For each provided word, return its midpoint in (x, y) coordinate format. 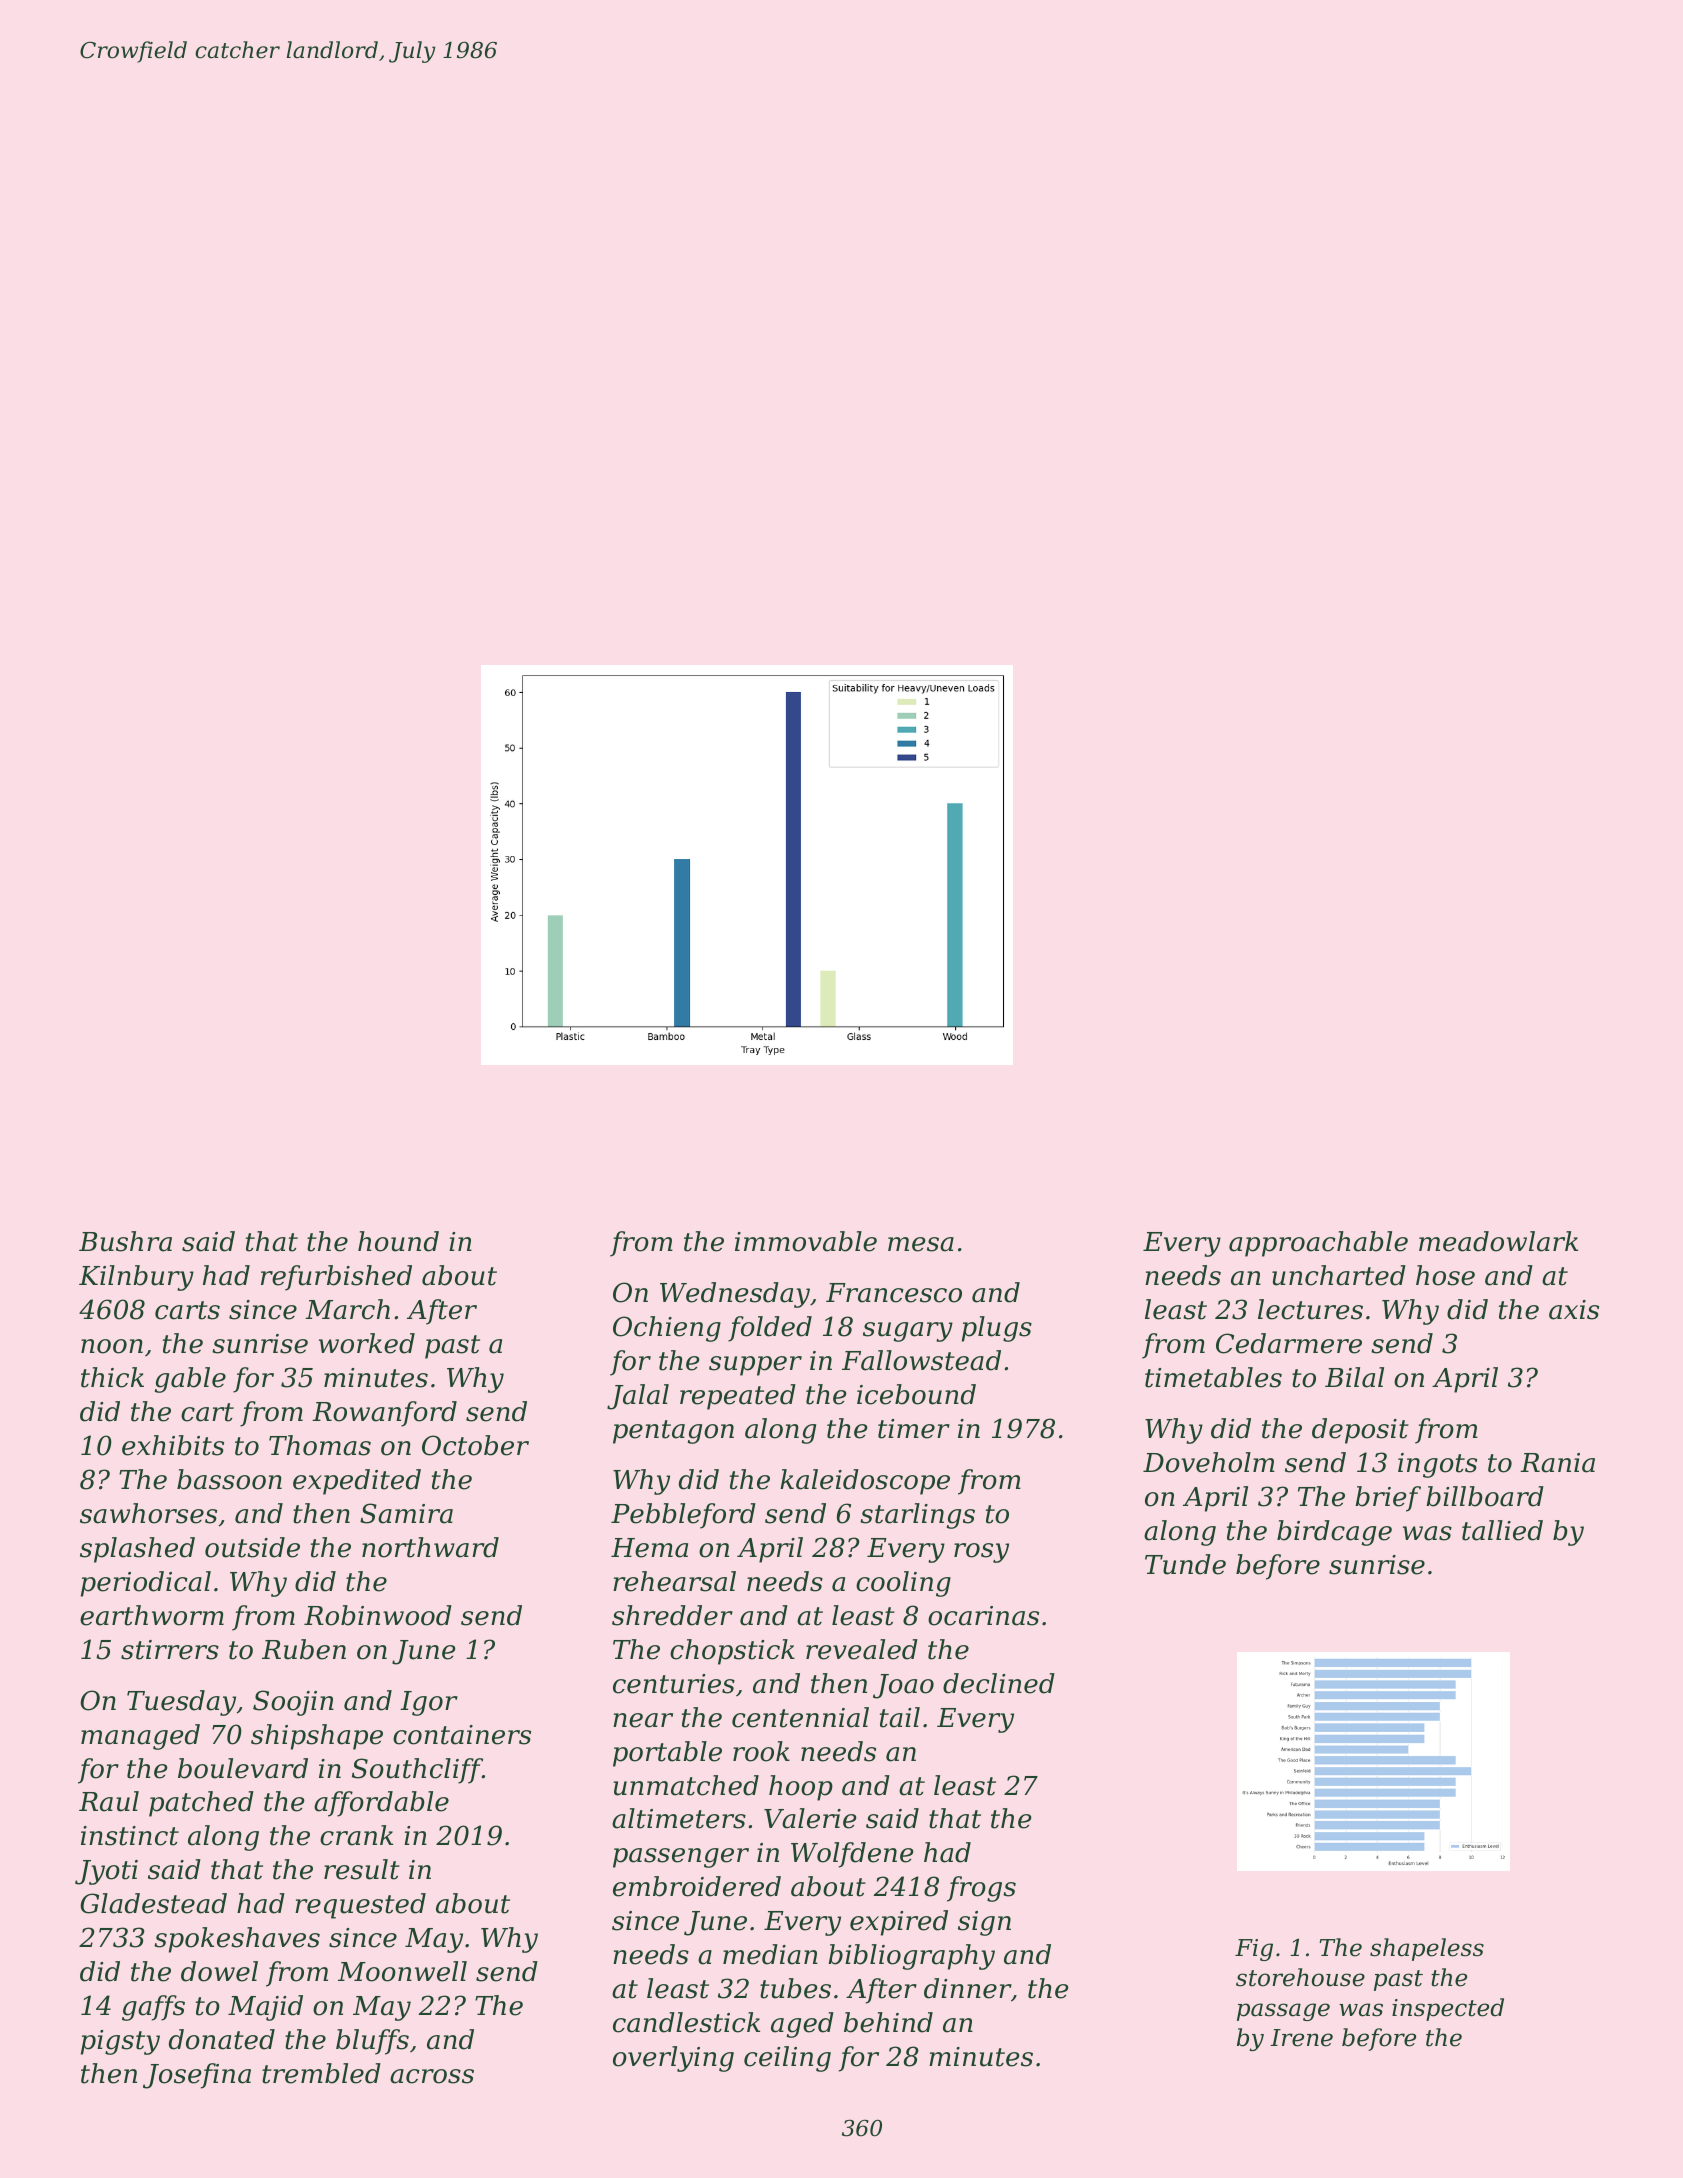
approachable (1318, 1244)
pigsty (120, 2042)
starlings (917, 1516)
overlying (673, 2059)
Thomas (320, 1445)
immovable (806, 1241)
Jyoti (106, 1872)
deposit (1360, 1431)
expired (899, 1923)
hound (398, 1241)
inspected (1448, 2009)
